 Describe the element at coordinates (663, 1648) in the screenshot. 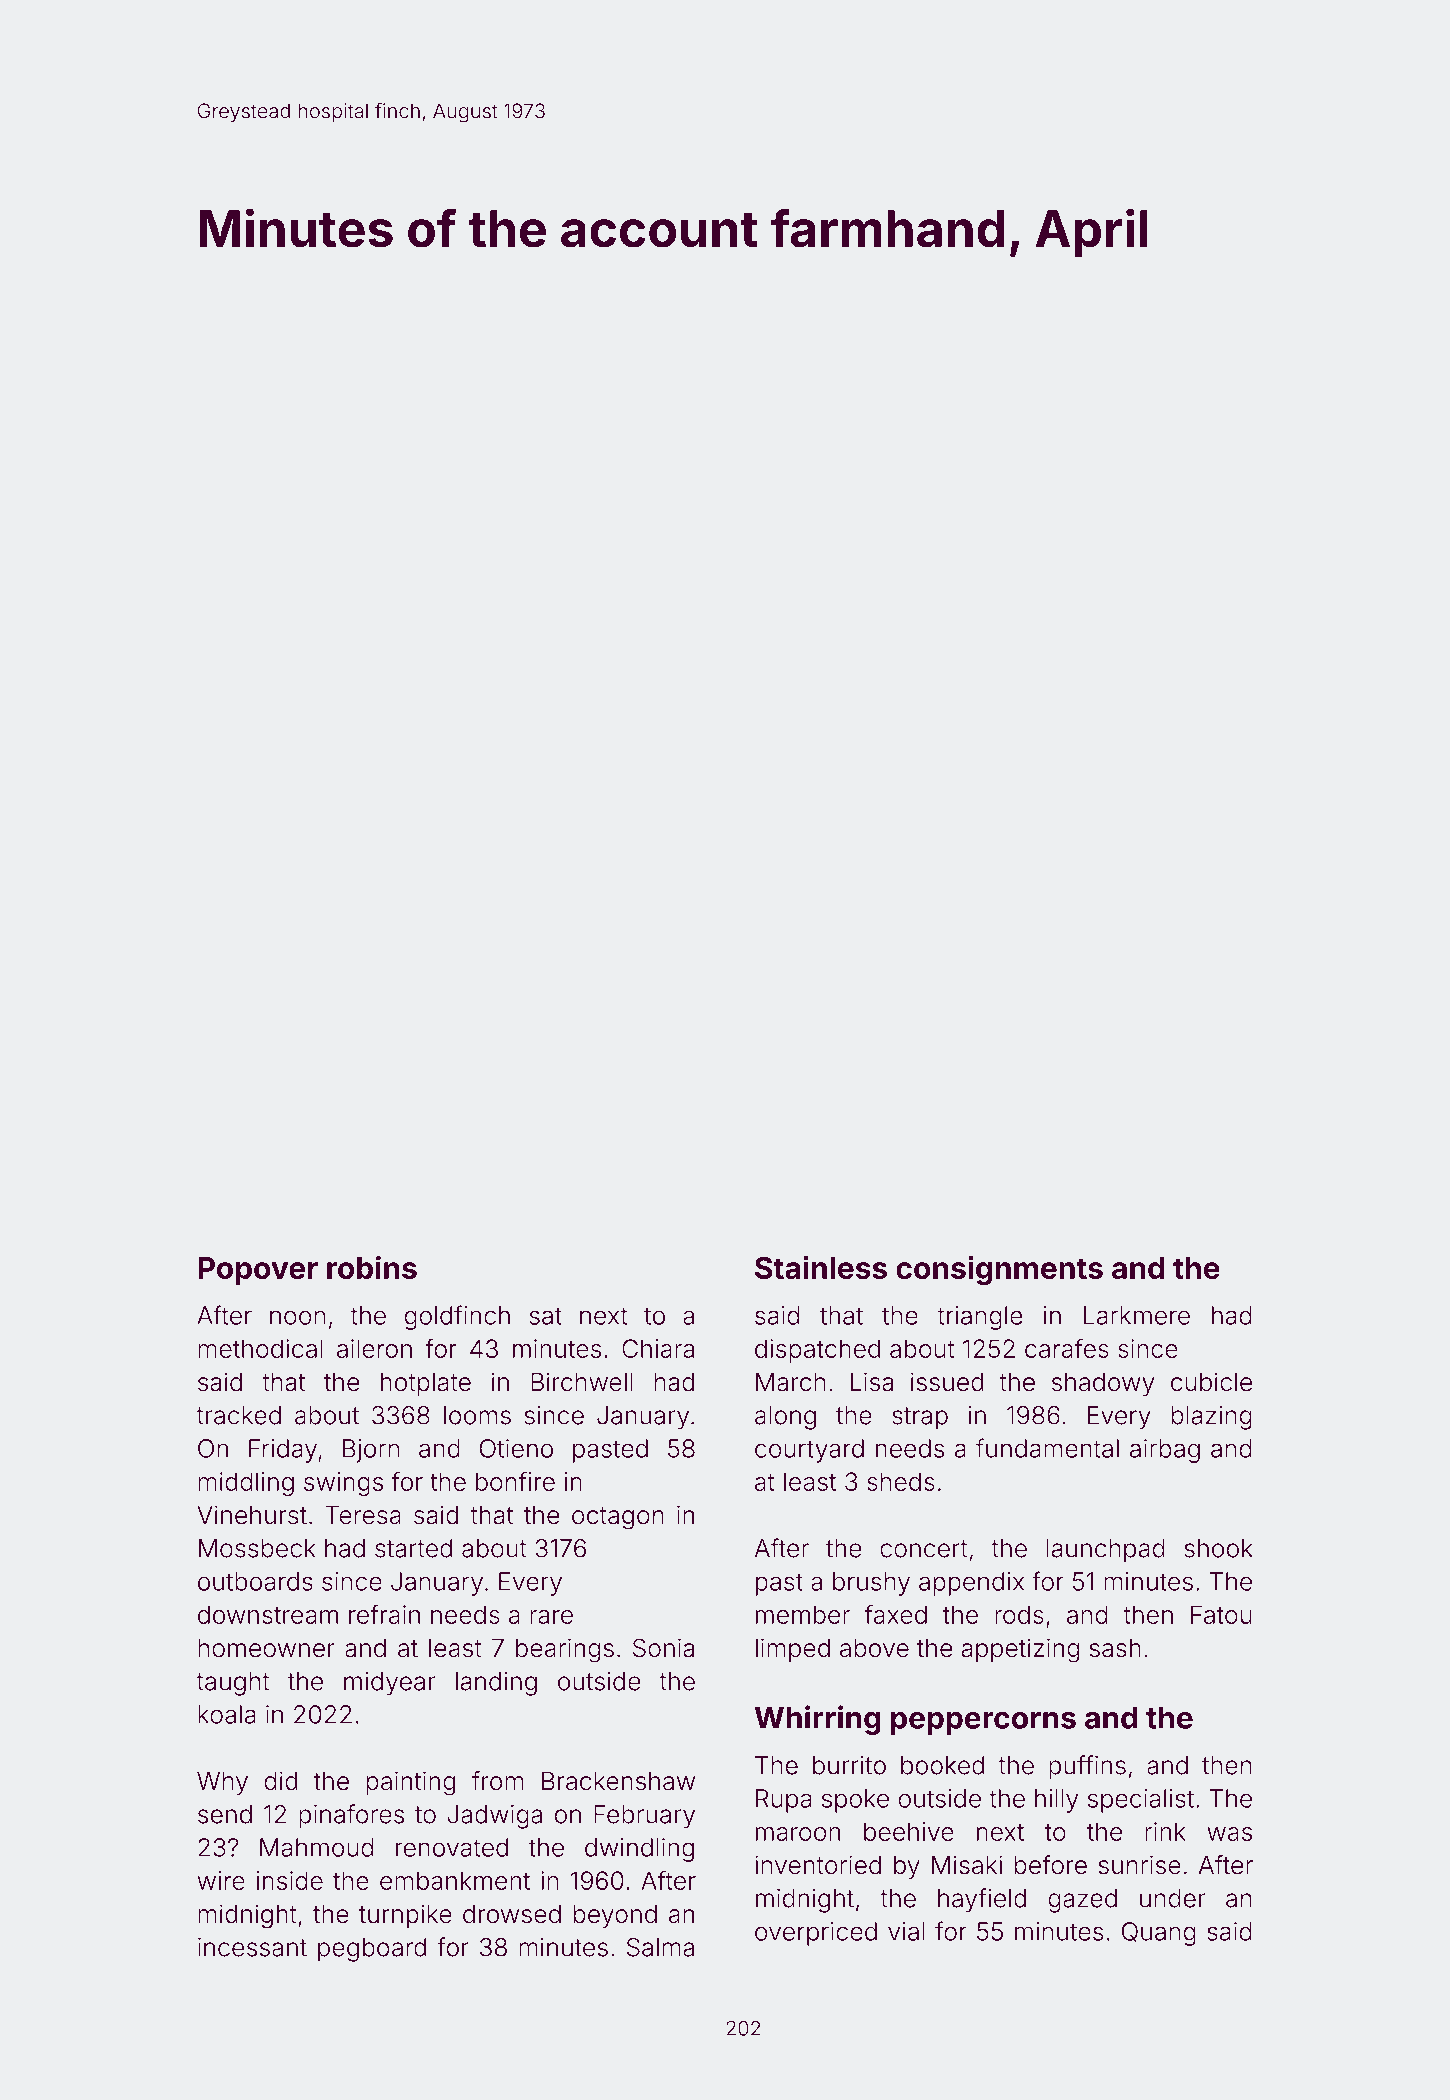

I see `Sonia` at that location.
